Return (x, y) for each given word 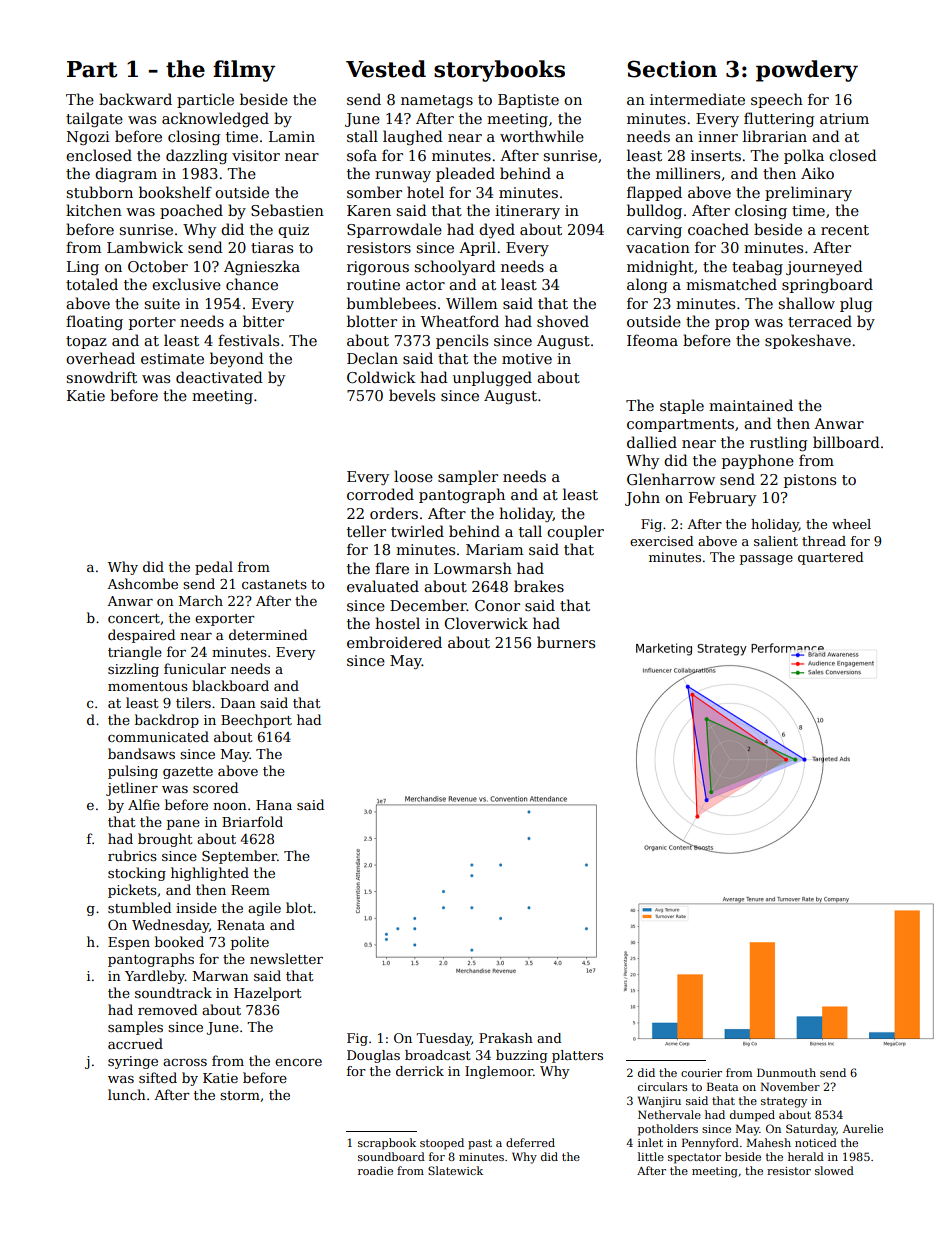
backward (135, 99)
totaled (92, 284)
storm (240, 1095)
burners (566, 642)
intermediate (697, 99)
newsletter (286, 958)
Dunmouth (786, 1072)
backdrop (167, 721)
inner (718, 136)
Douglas (373, 1056)
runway (403, 176)
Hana (274, 805)
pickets (132, 891)
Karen (369, 210)
